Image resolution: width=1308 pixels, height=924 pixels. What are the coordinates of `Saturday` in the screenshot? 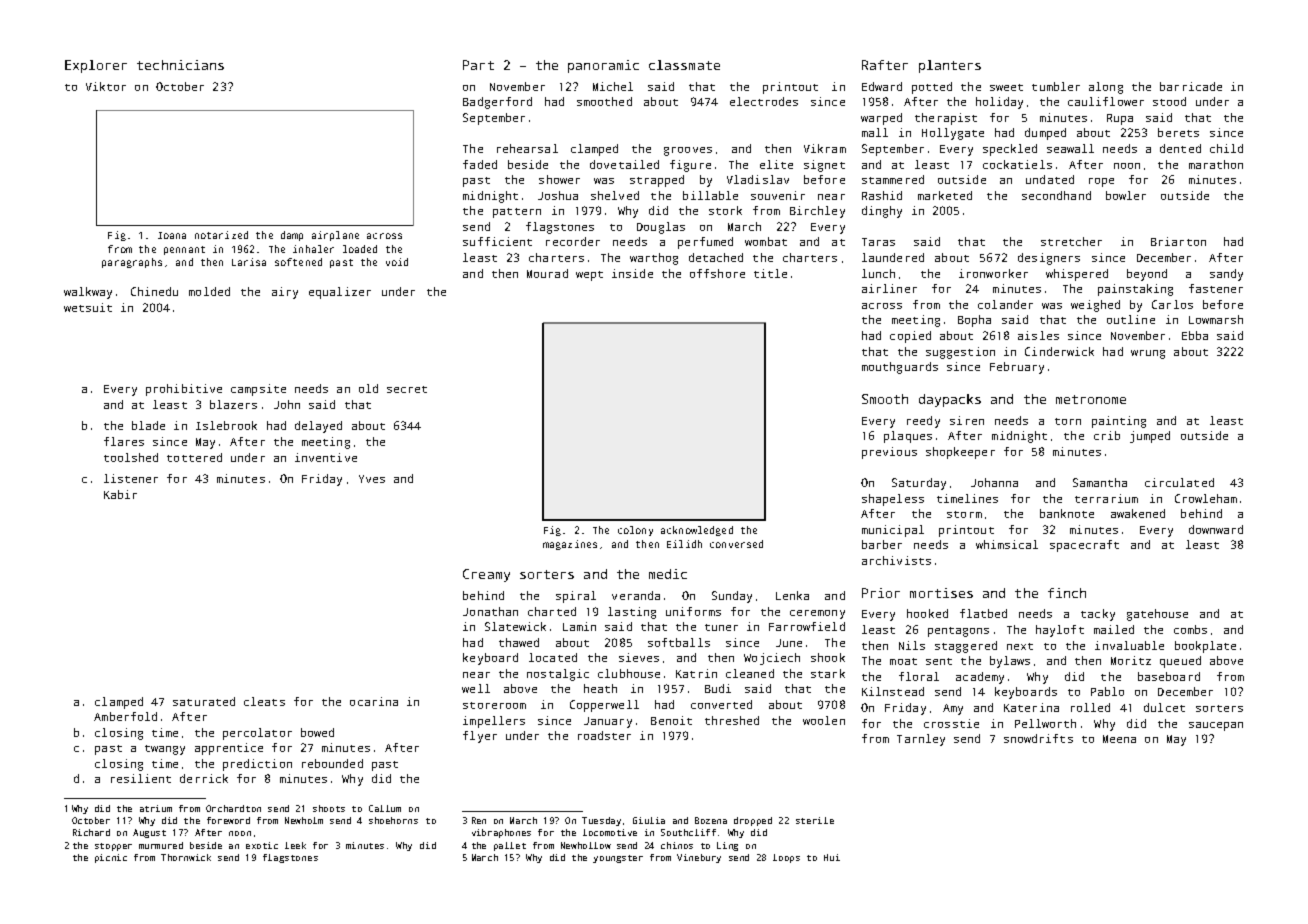 It's located at (919, 484).
